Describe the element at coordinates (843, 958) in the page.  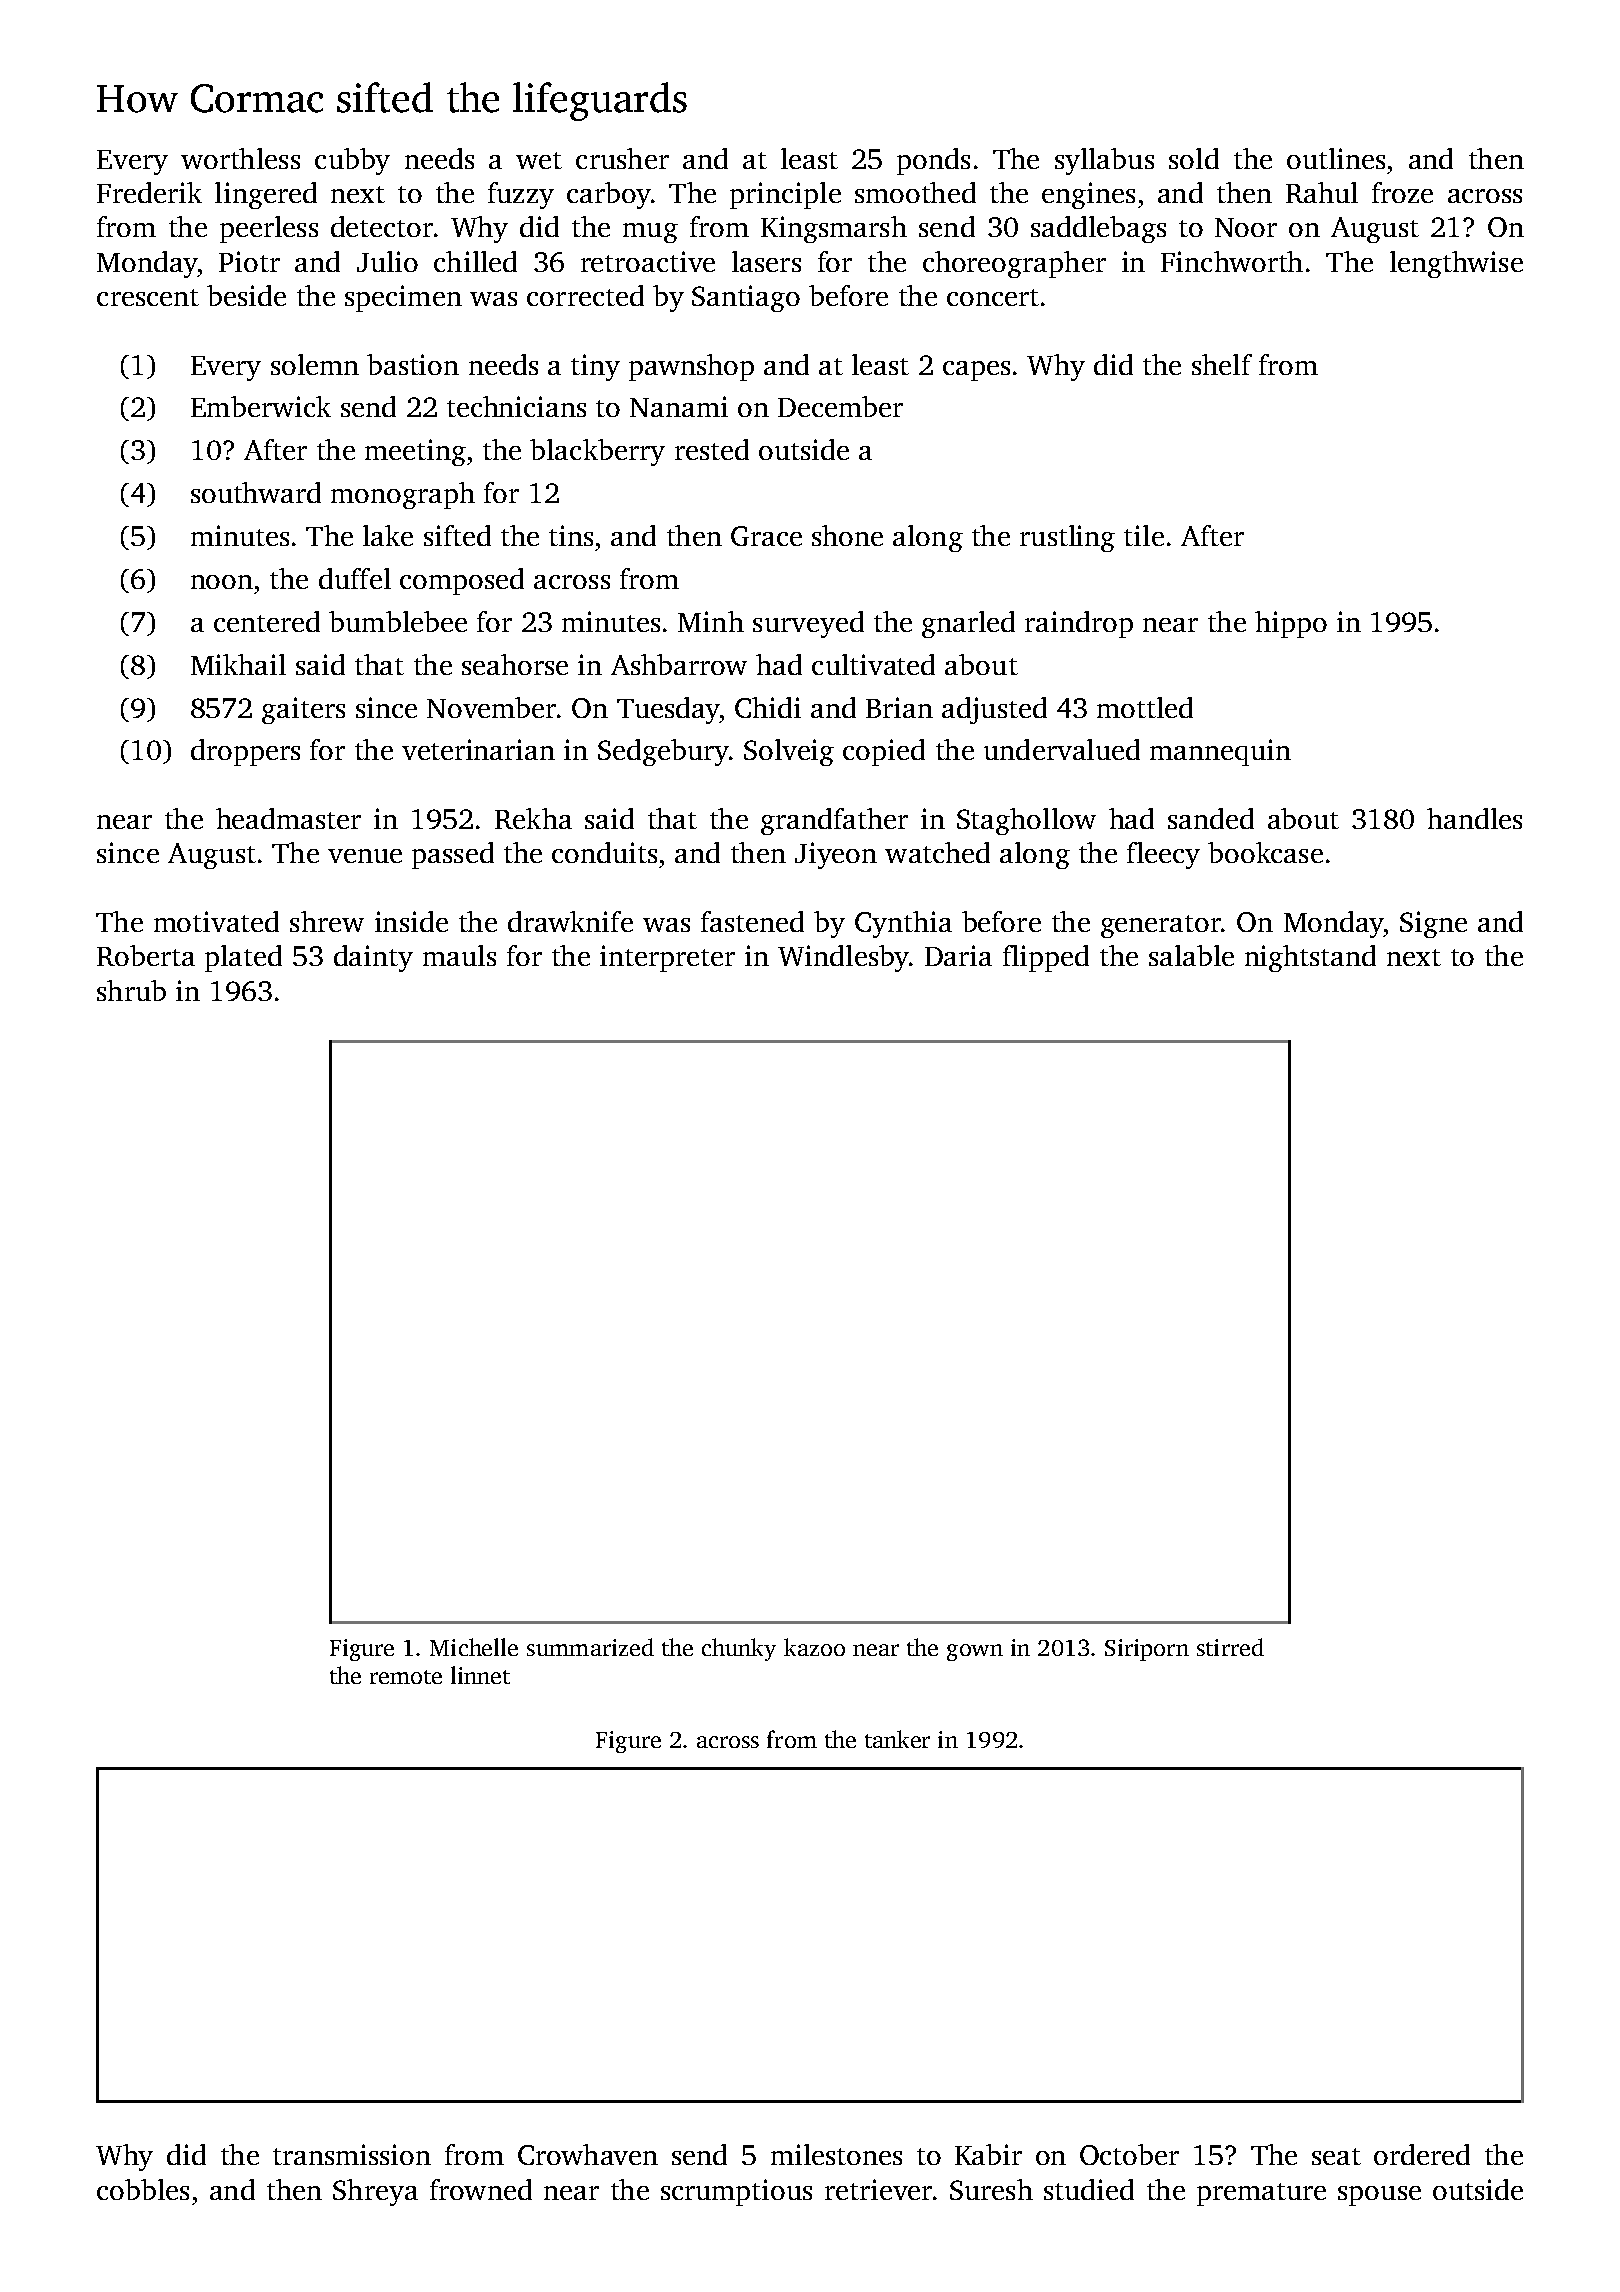
I see `Windlesby` at that location.
